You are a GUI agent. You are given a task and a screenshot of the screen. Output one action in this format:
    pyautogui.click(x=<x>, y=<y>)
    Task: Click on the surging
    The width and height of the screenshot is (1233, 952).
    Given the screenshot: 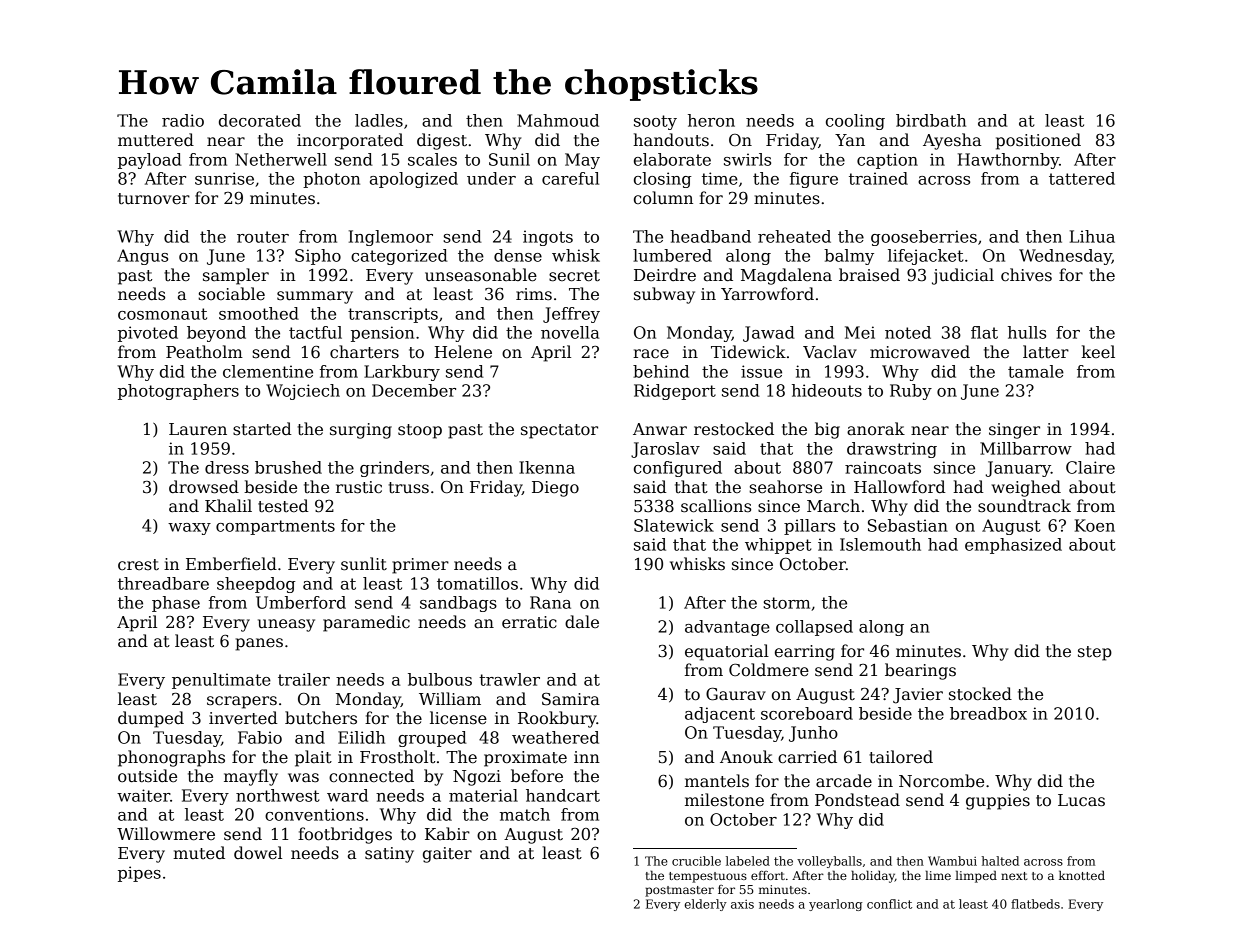 What is the action you would take?
    pyautogui.click(x=361, y=431)
